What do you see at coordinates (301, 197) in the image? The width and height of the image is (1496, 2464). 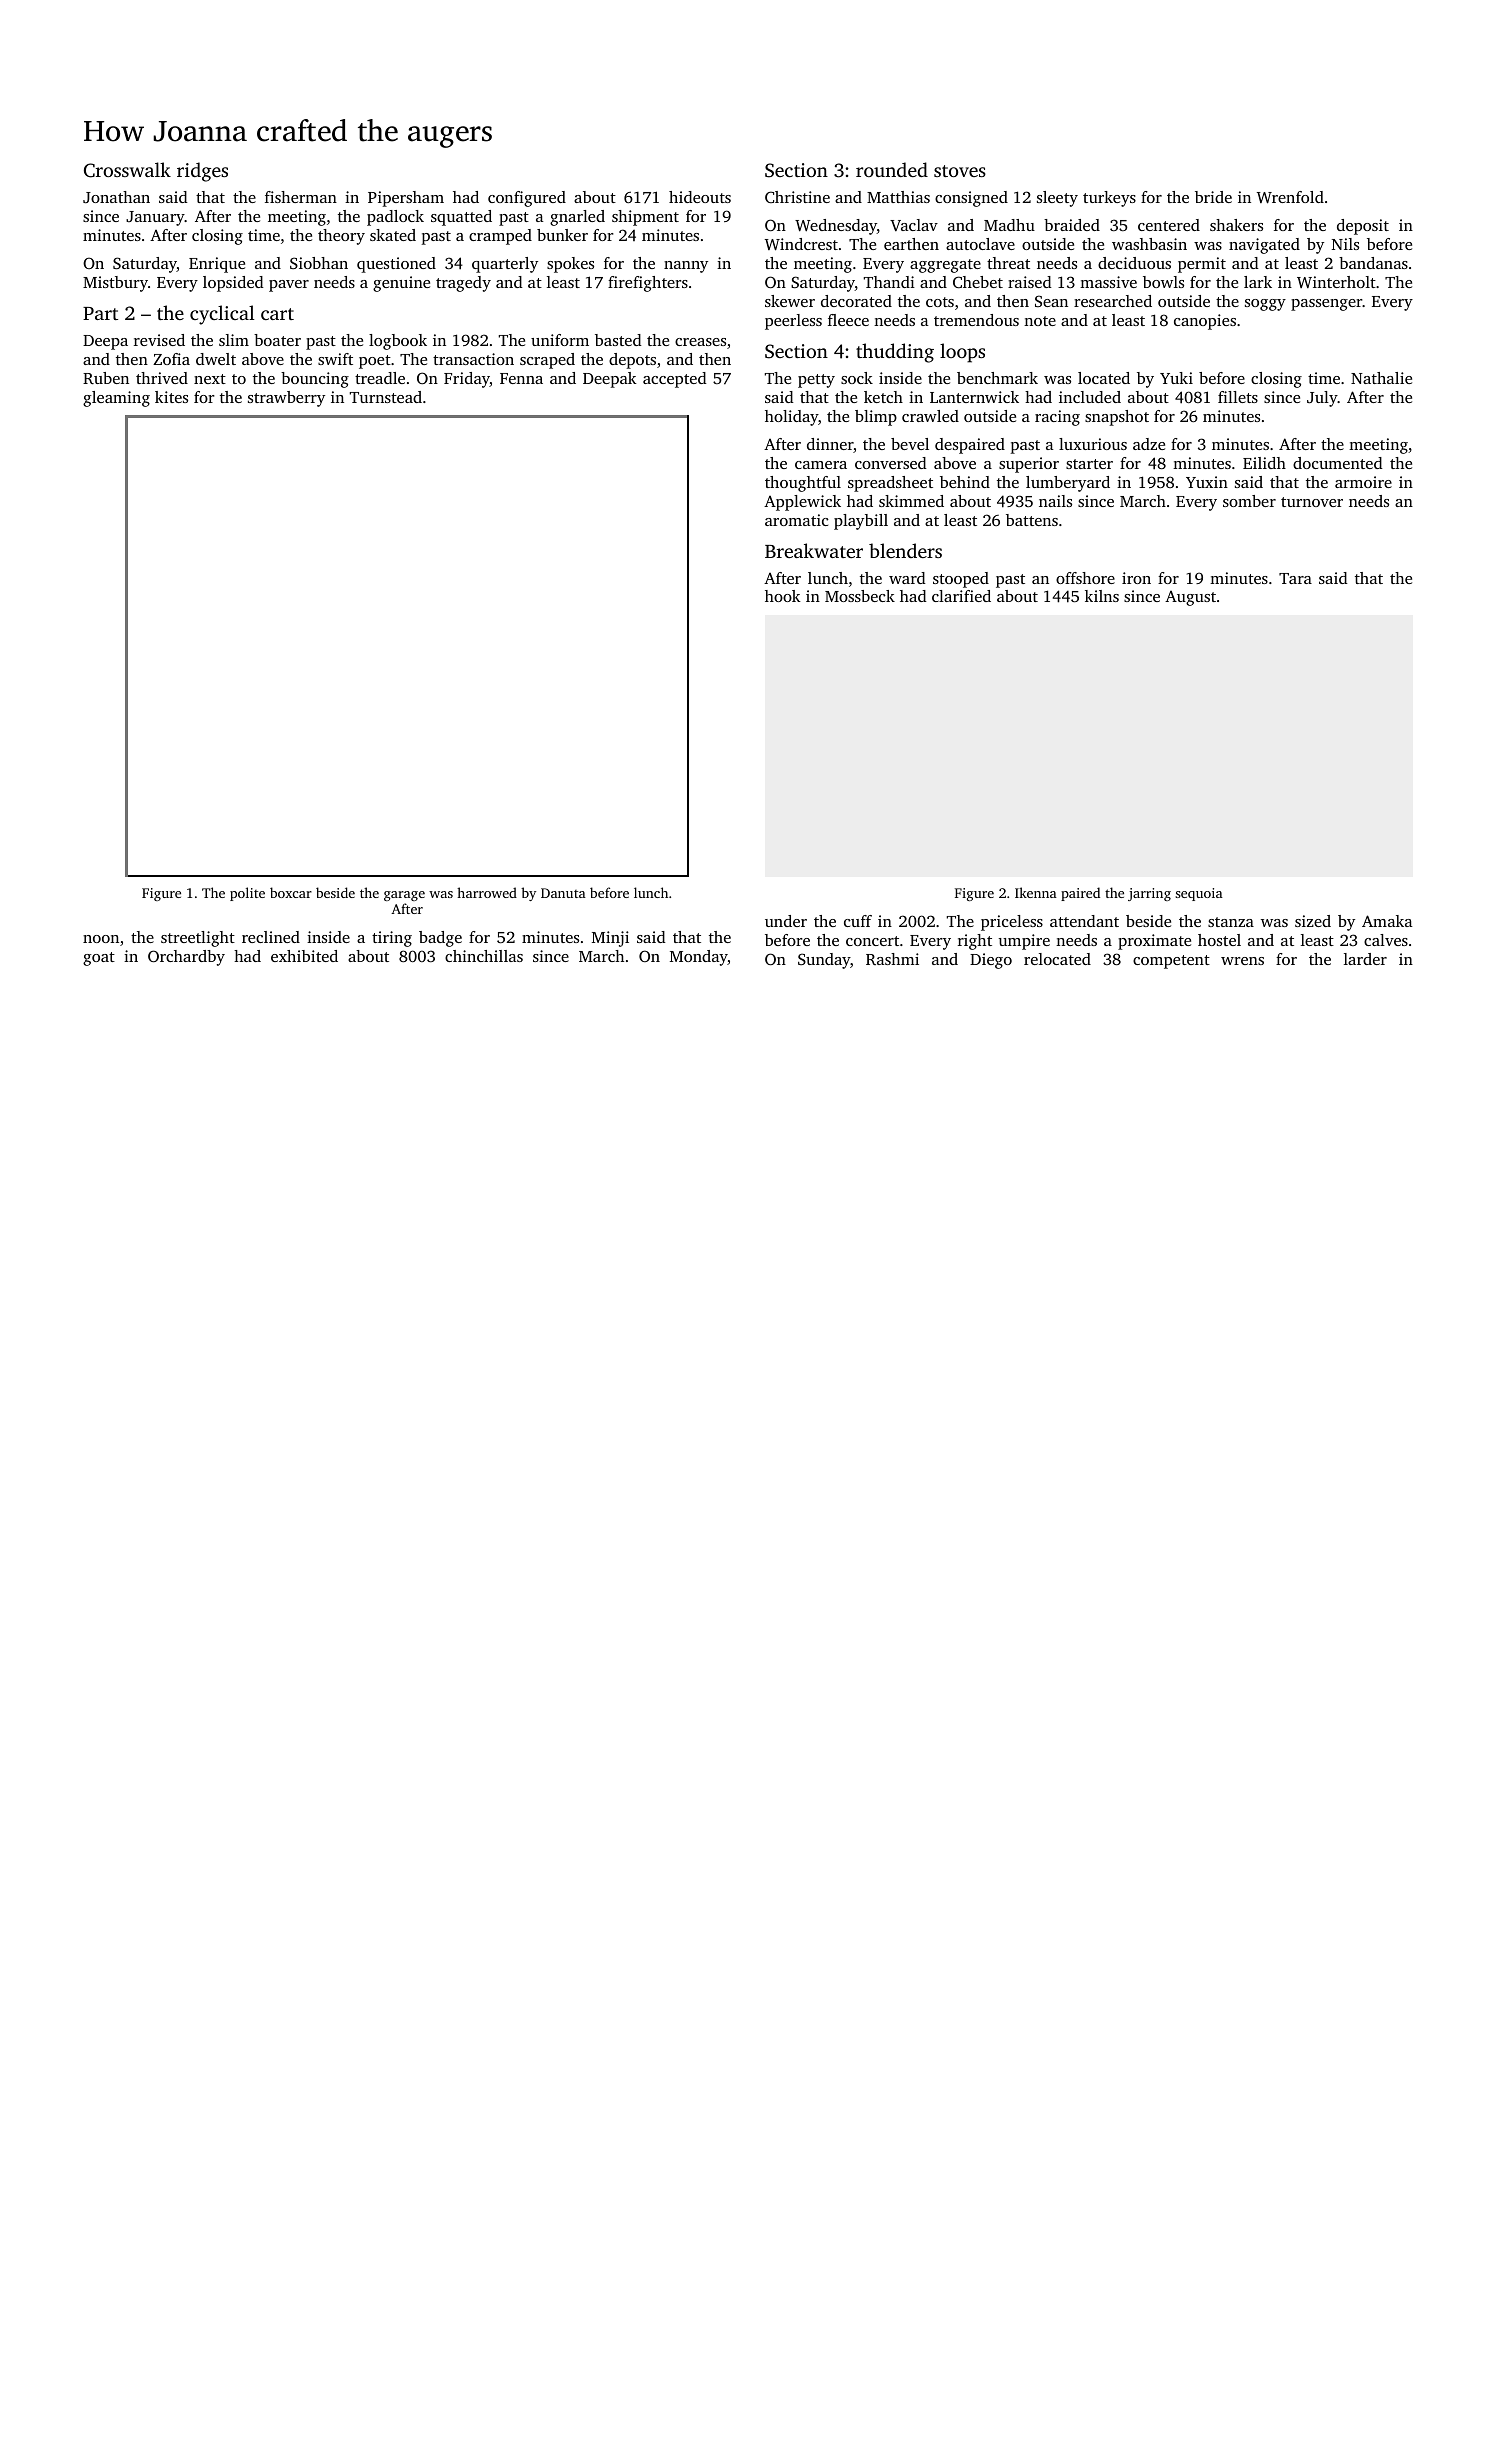 I see `fisherman` at bounding box center [301, 197].
